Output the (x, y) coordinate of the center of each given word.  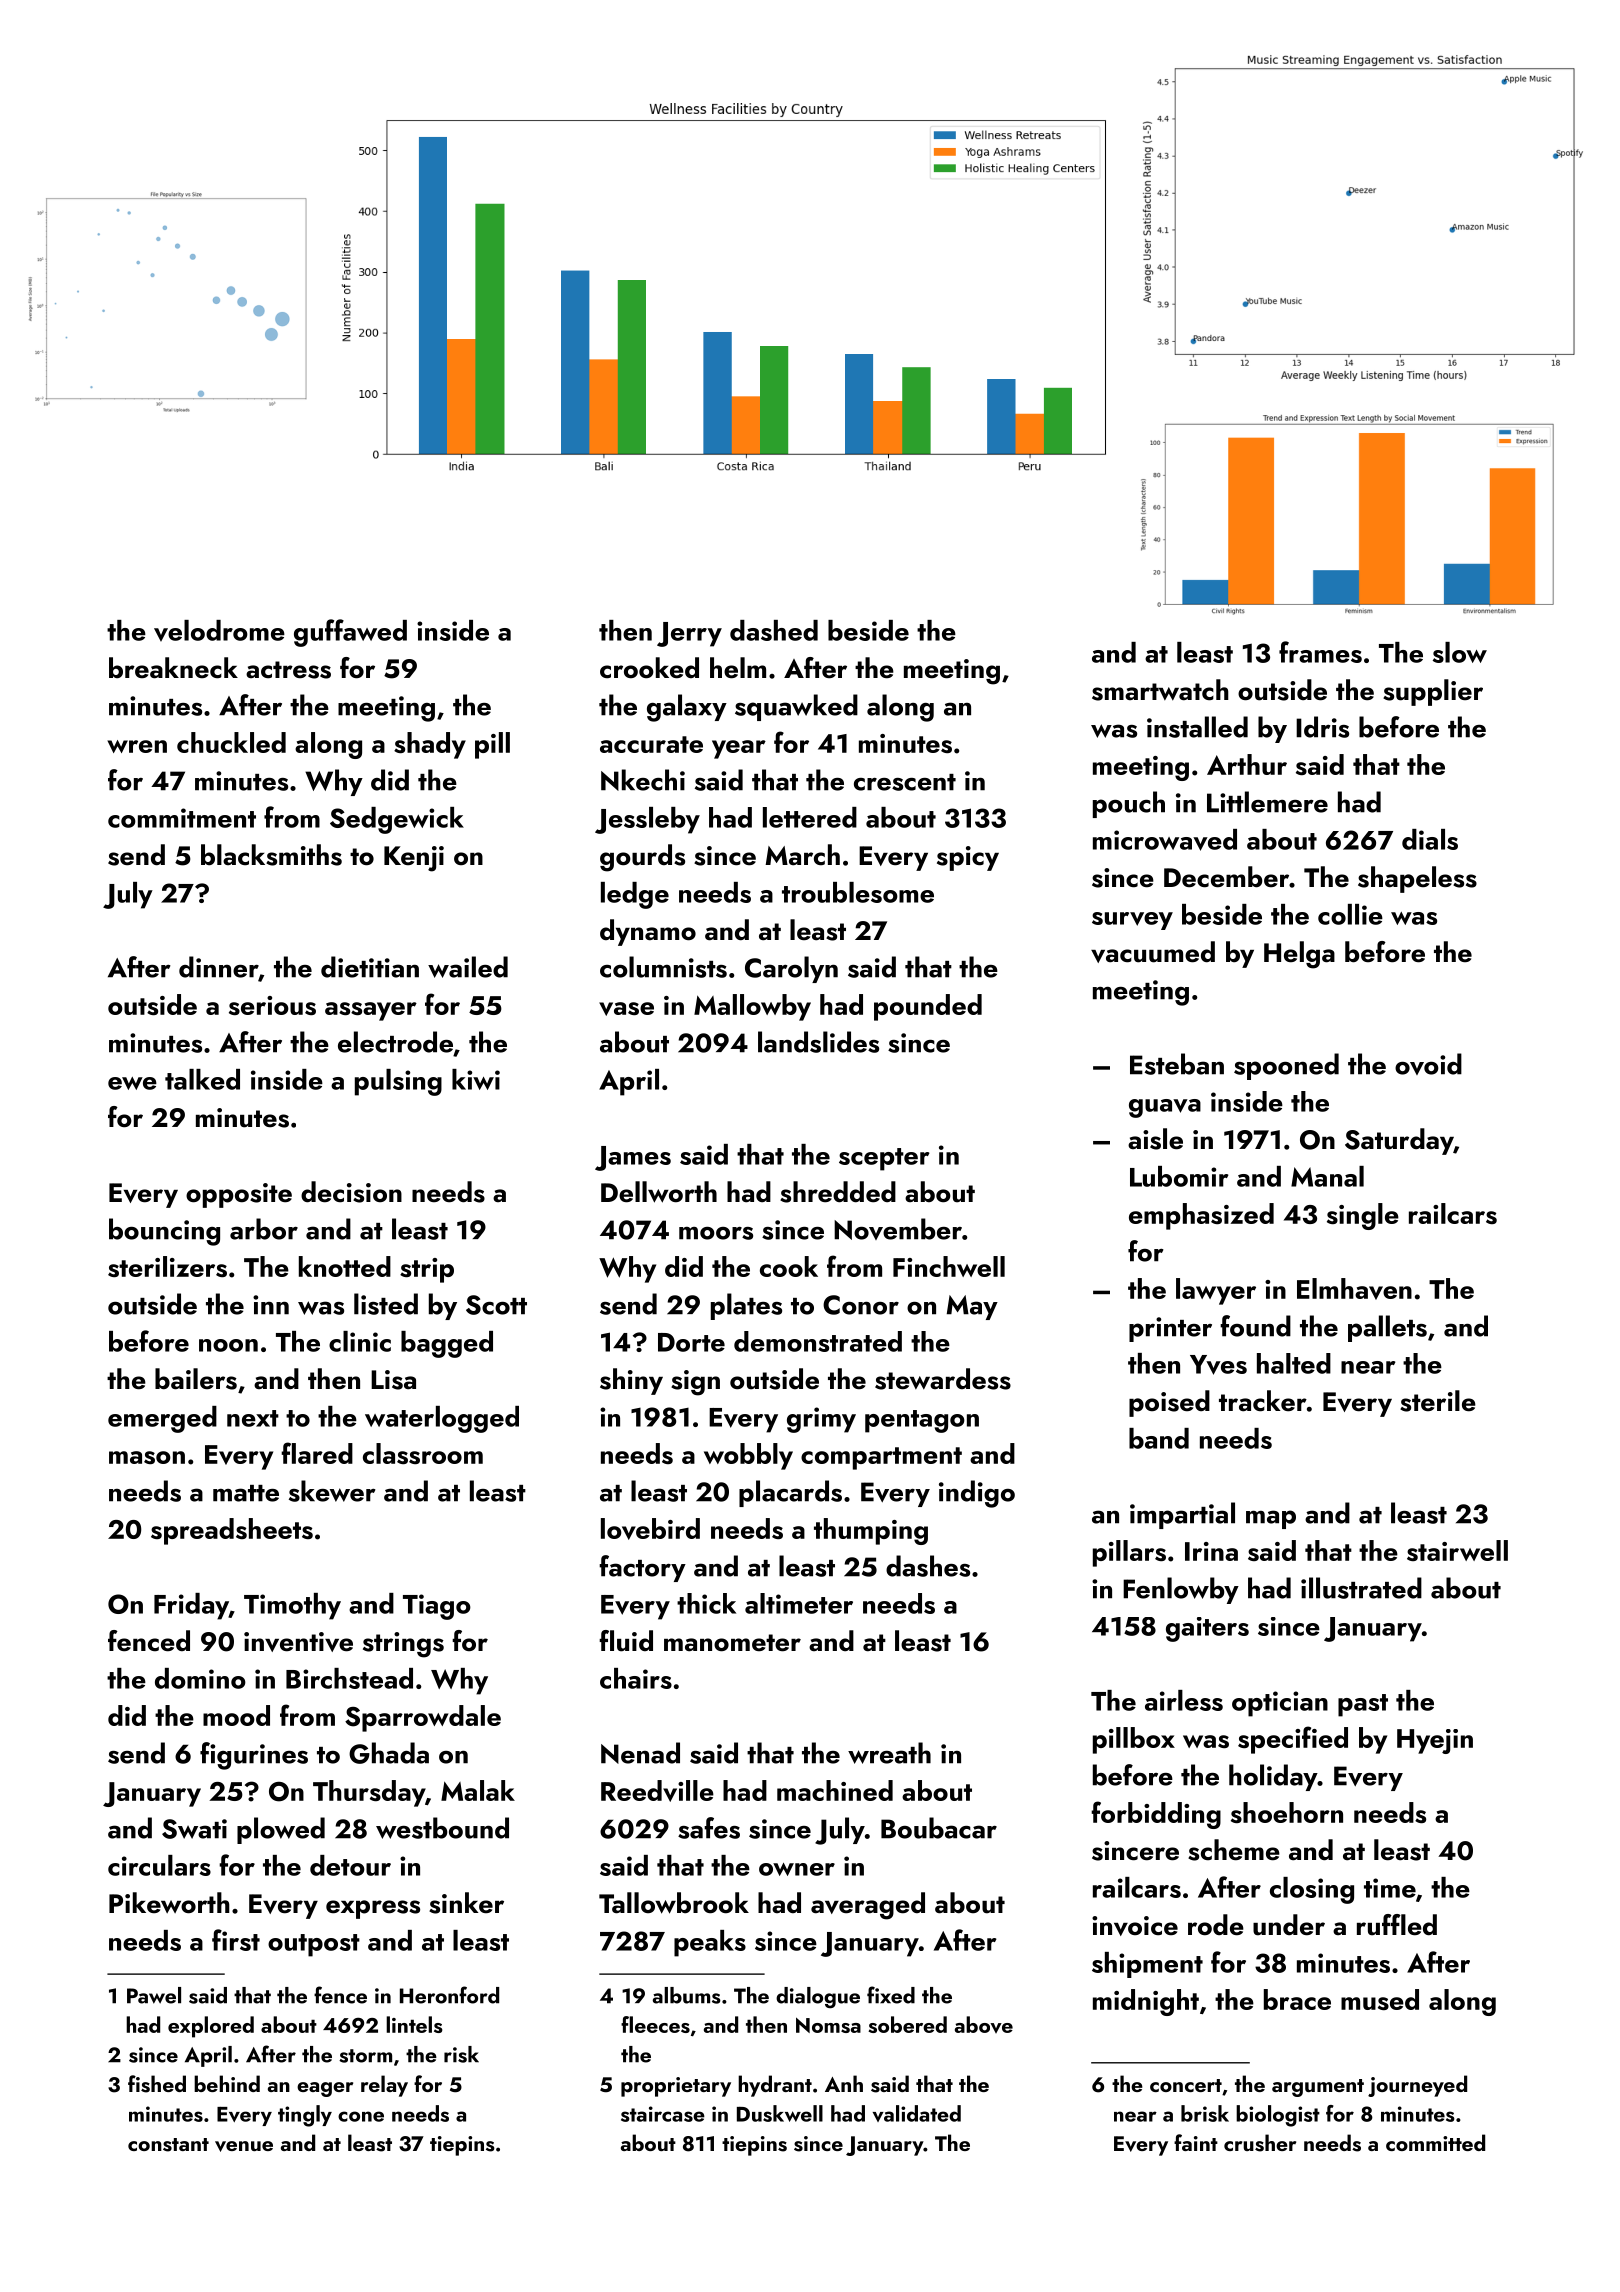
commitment (182, 818)
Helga (1299, 955)
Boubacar (939, 1828)
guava (1165, 1108)
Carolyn (791, 969)
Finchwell (949, 1266)
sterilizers (167, 1266)
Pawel (154, 1995)
